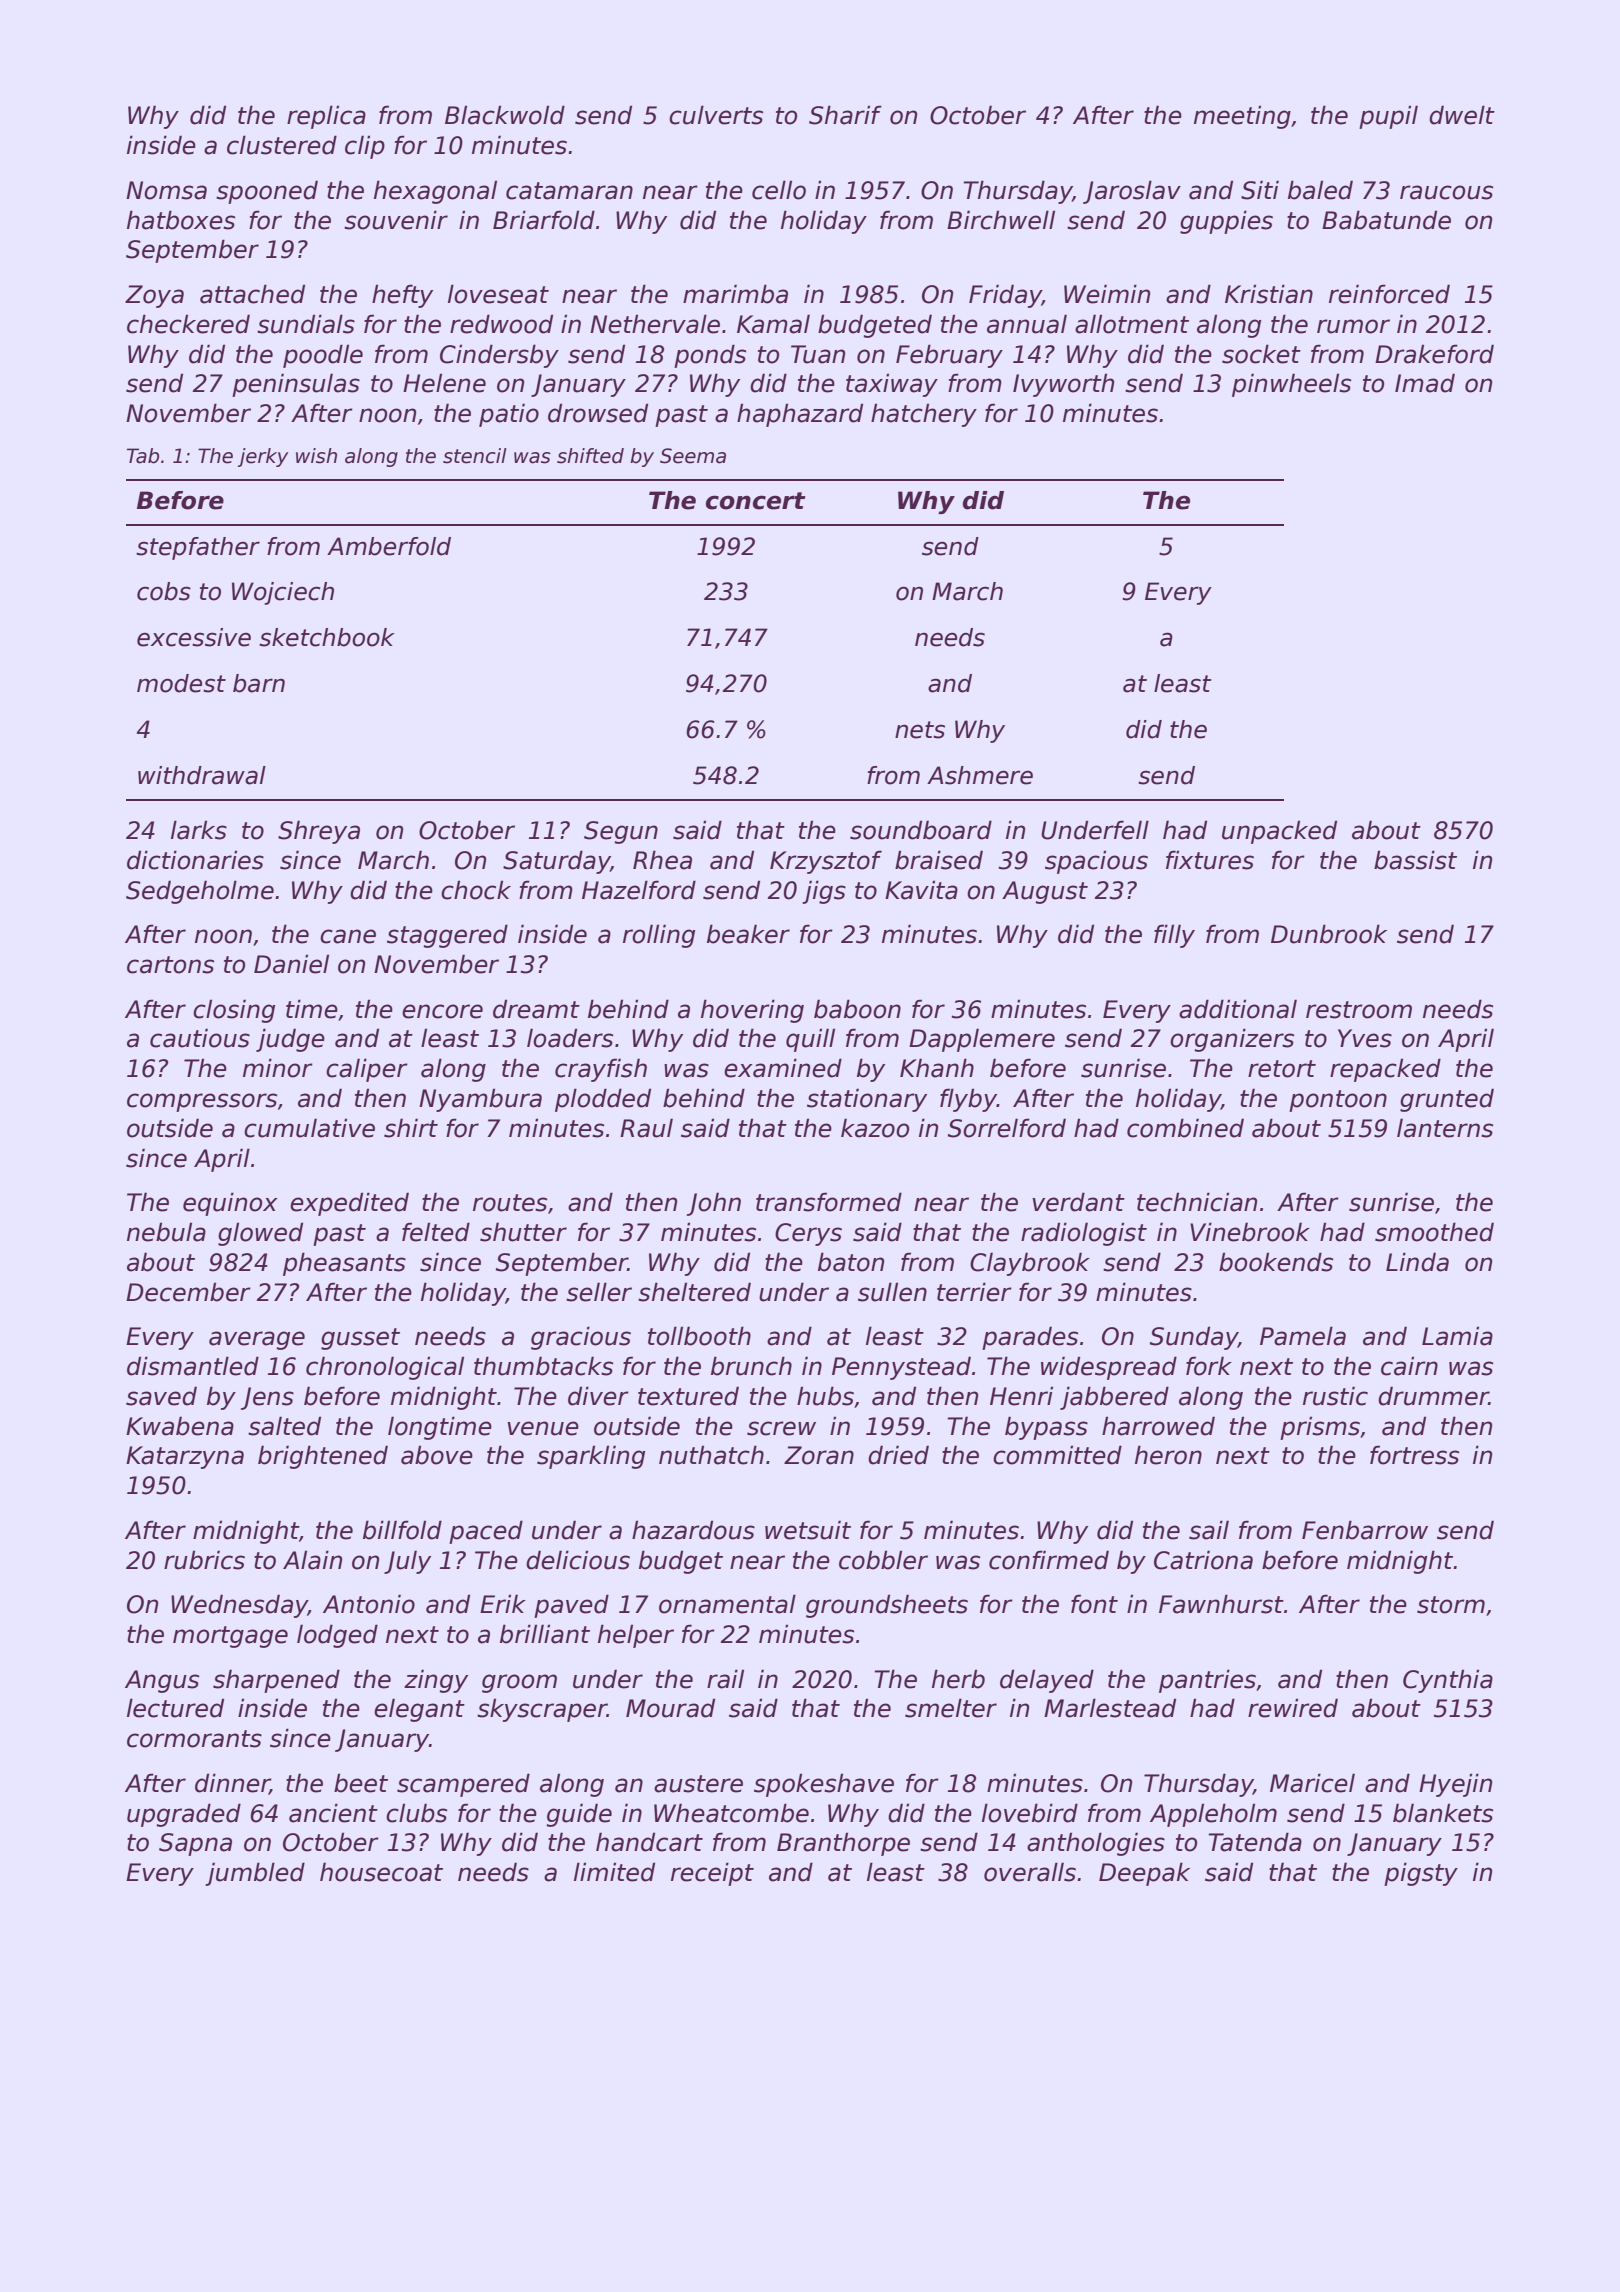 The height and width of the image is (2292, 1620). Describe the element at coordinates (845, 115) in the image. I see `Sharif` at that location.
